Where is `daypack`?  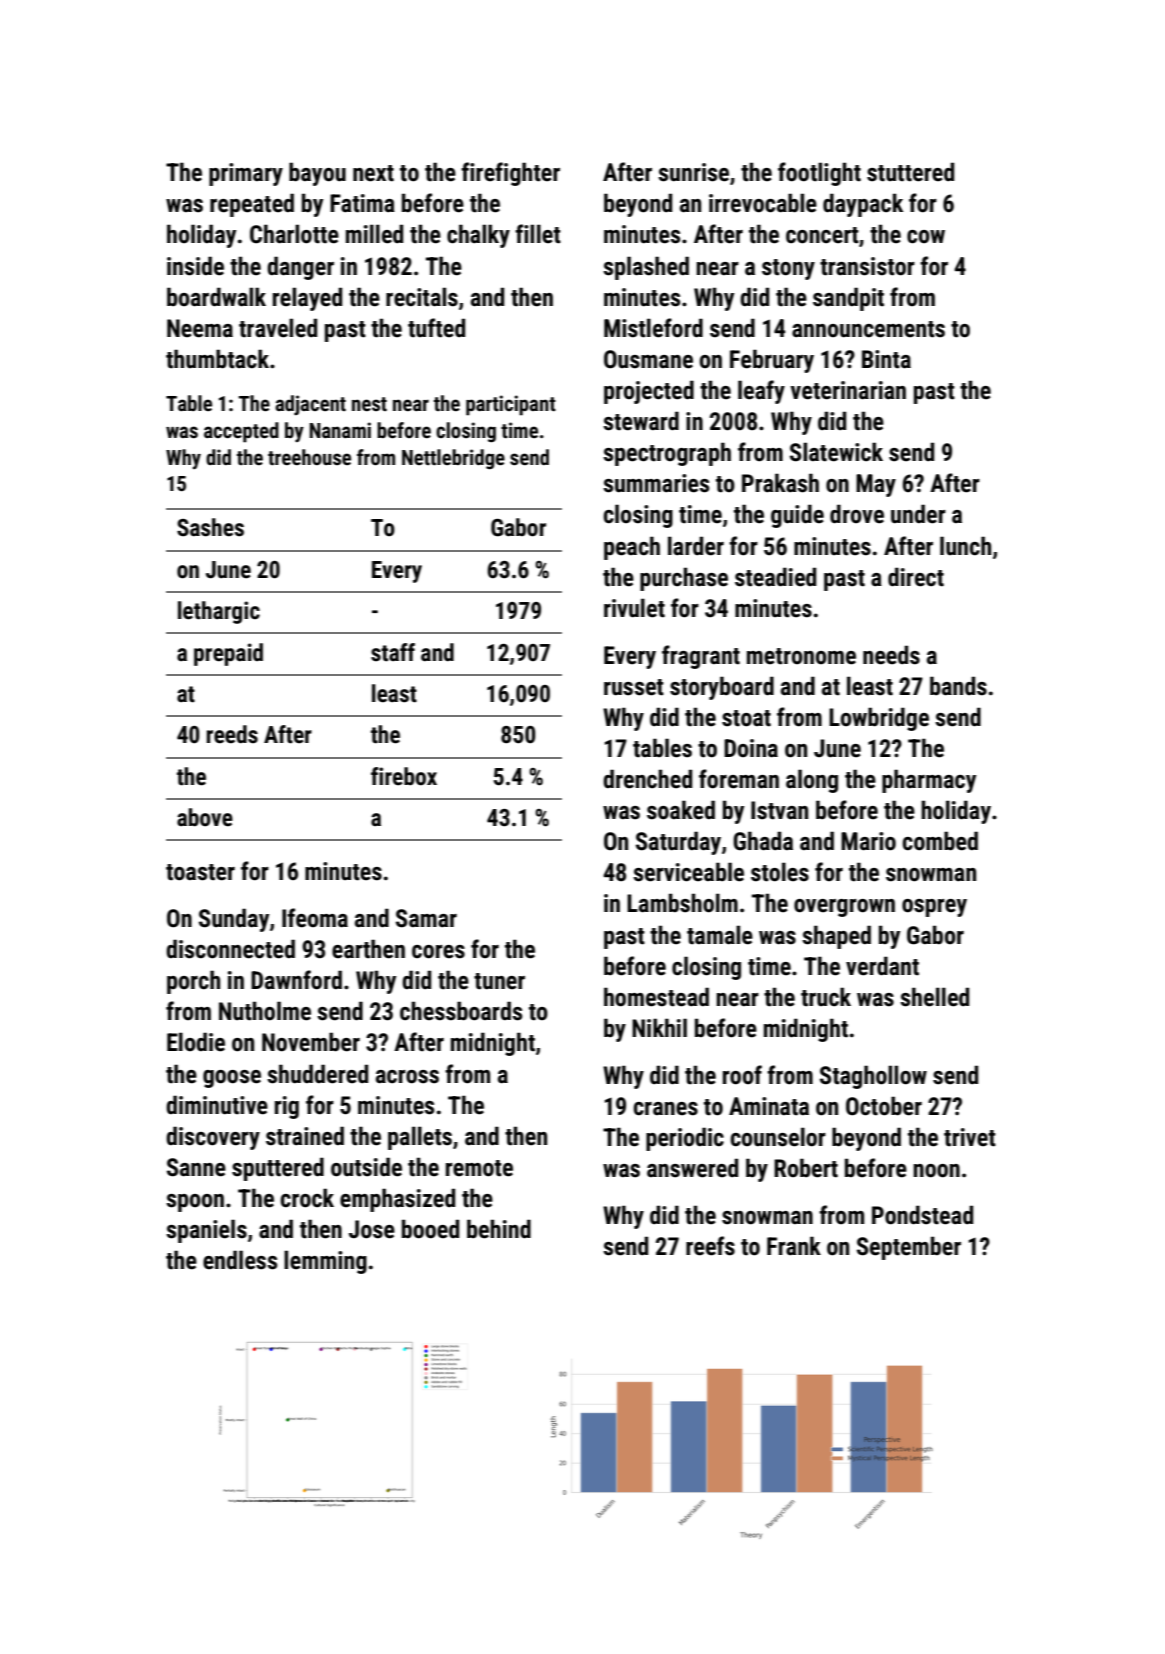
daypack is located at coordinates (863, 205).
